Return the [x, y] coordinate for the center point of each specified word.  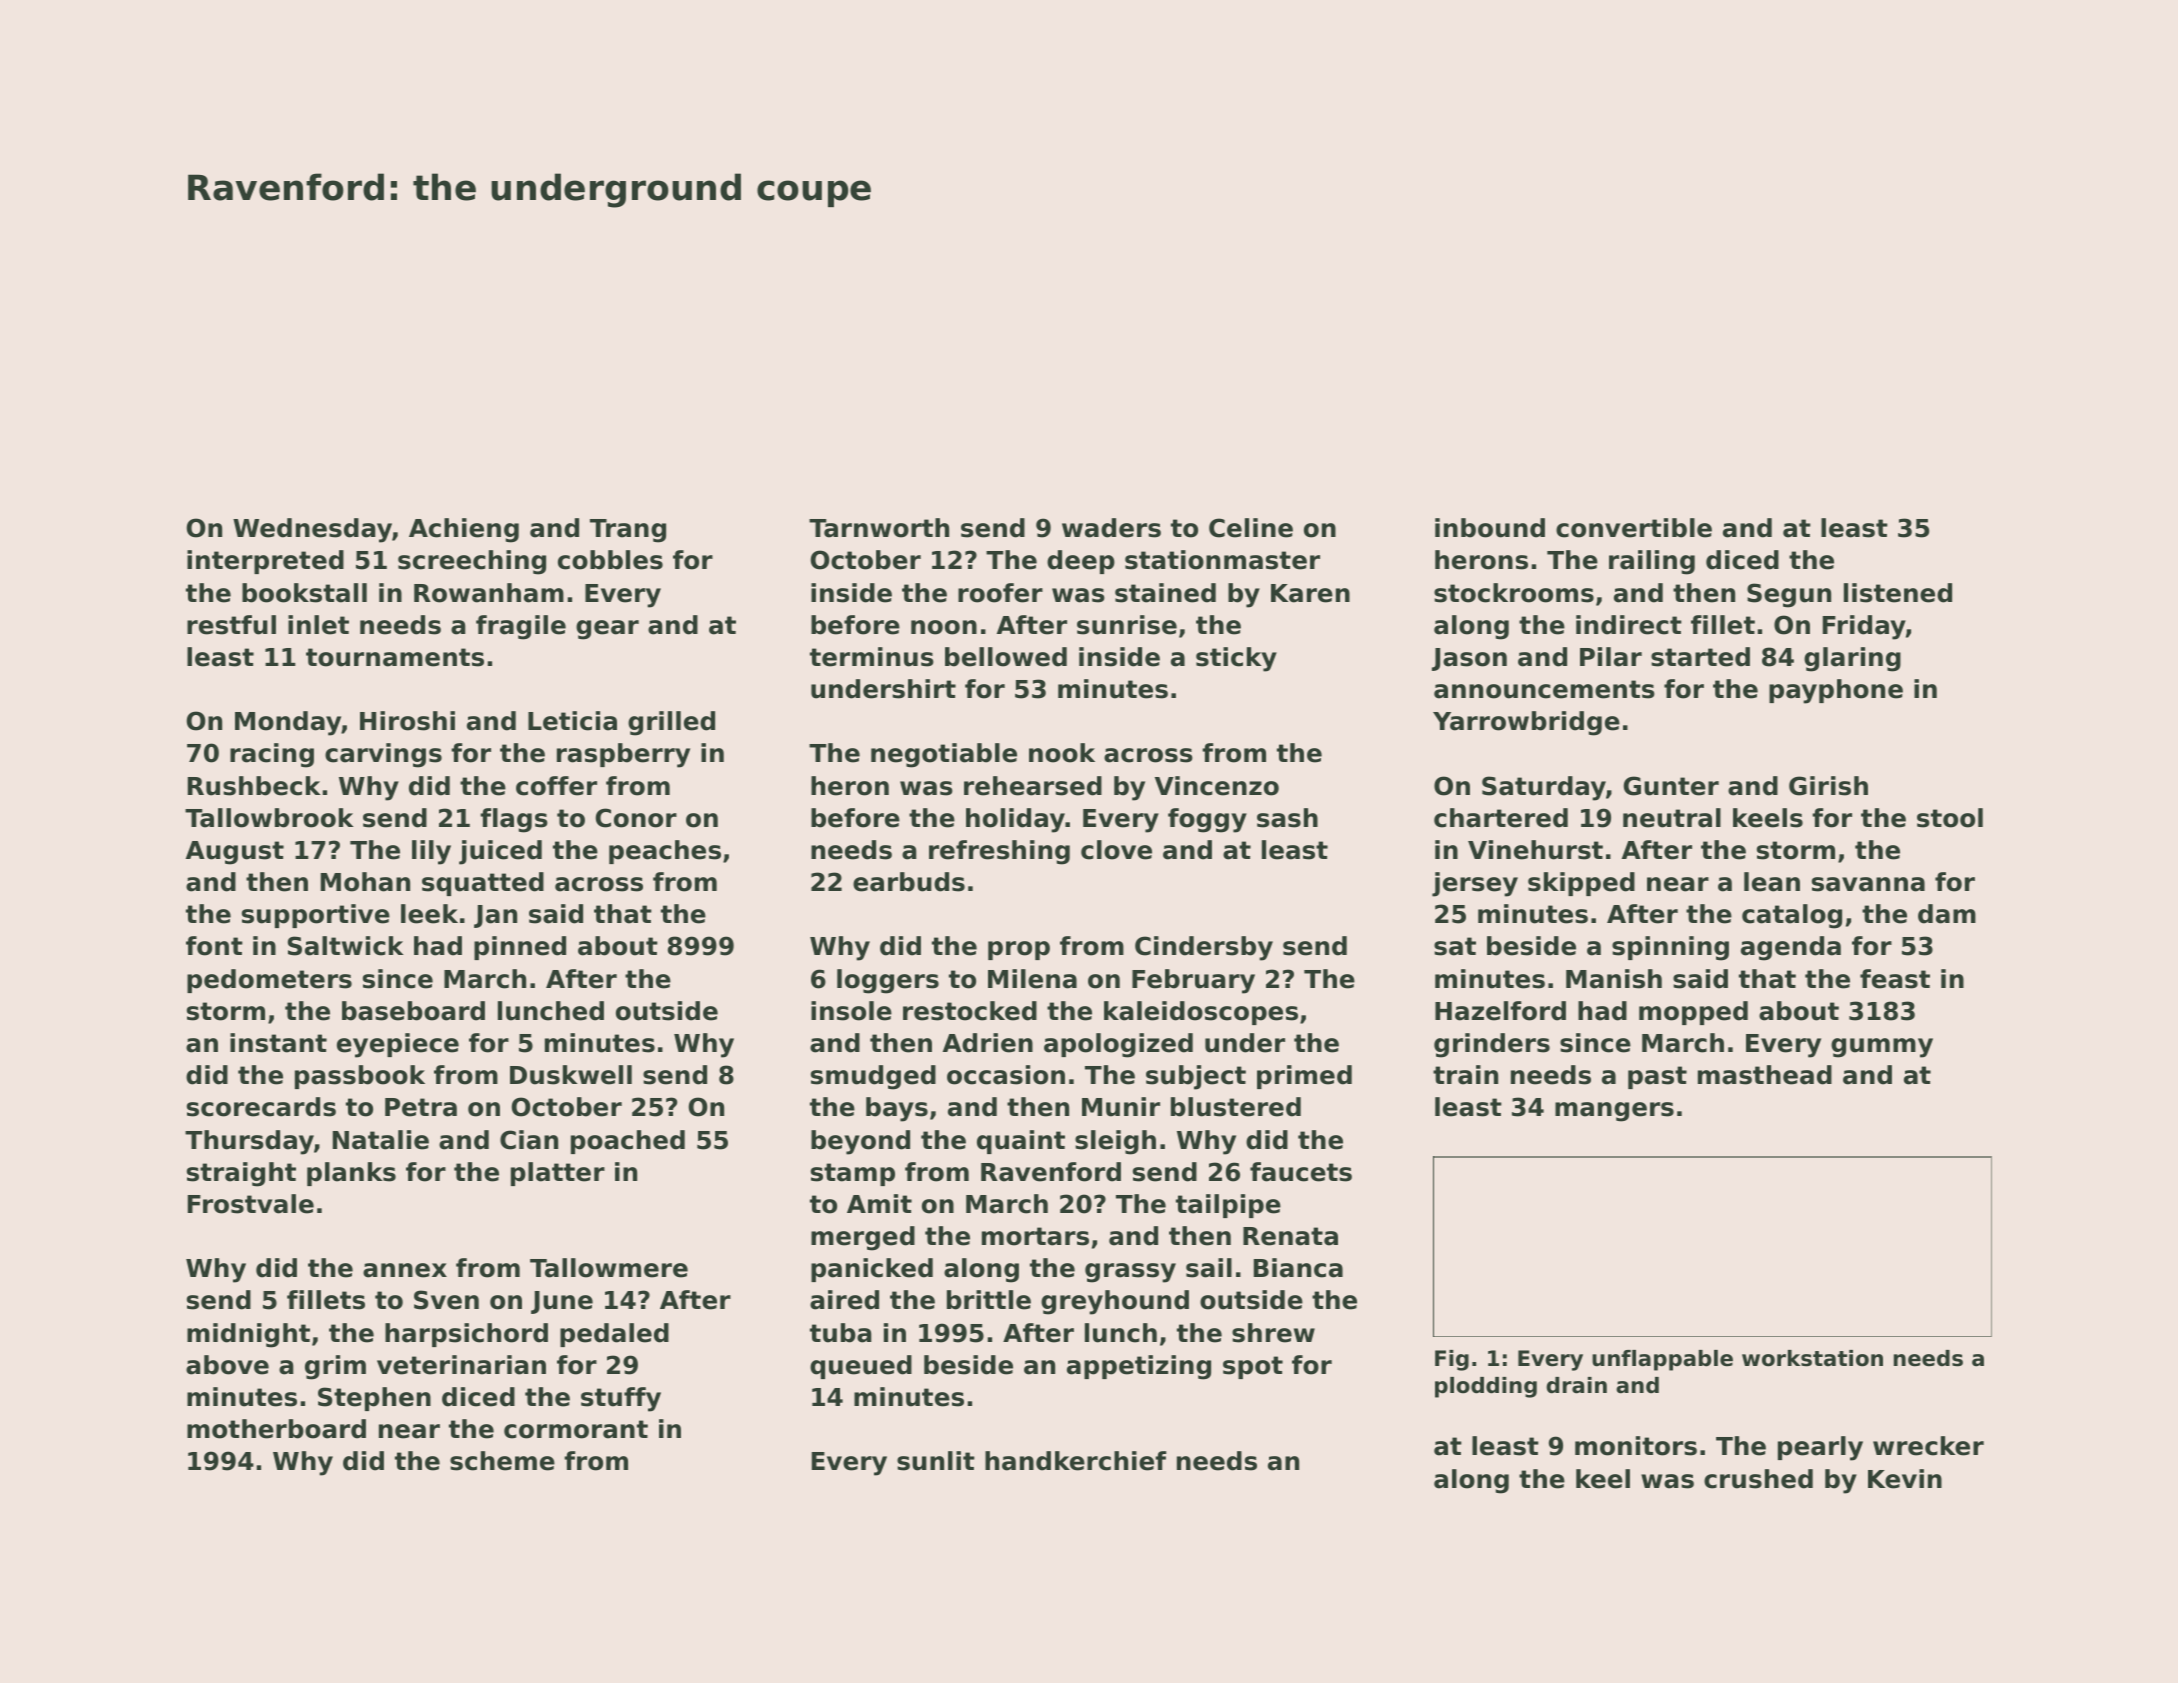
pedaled [614, 1335]
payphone [1836, 691]
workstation [1812, 1358]
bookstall [304, 593]
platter [558, 1174]
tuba [841, 1333]
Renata [1290, 1236]
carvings [383, 755]
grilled [671, 723]
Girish [1828, 786]
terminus [872, 657]
